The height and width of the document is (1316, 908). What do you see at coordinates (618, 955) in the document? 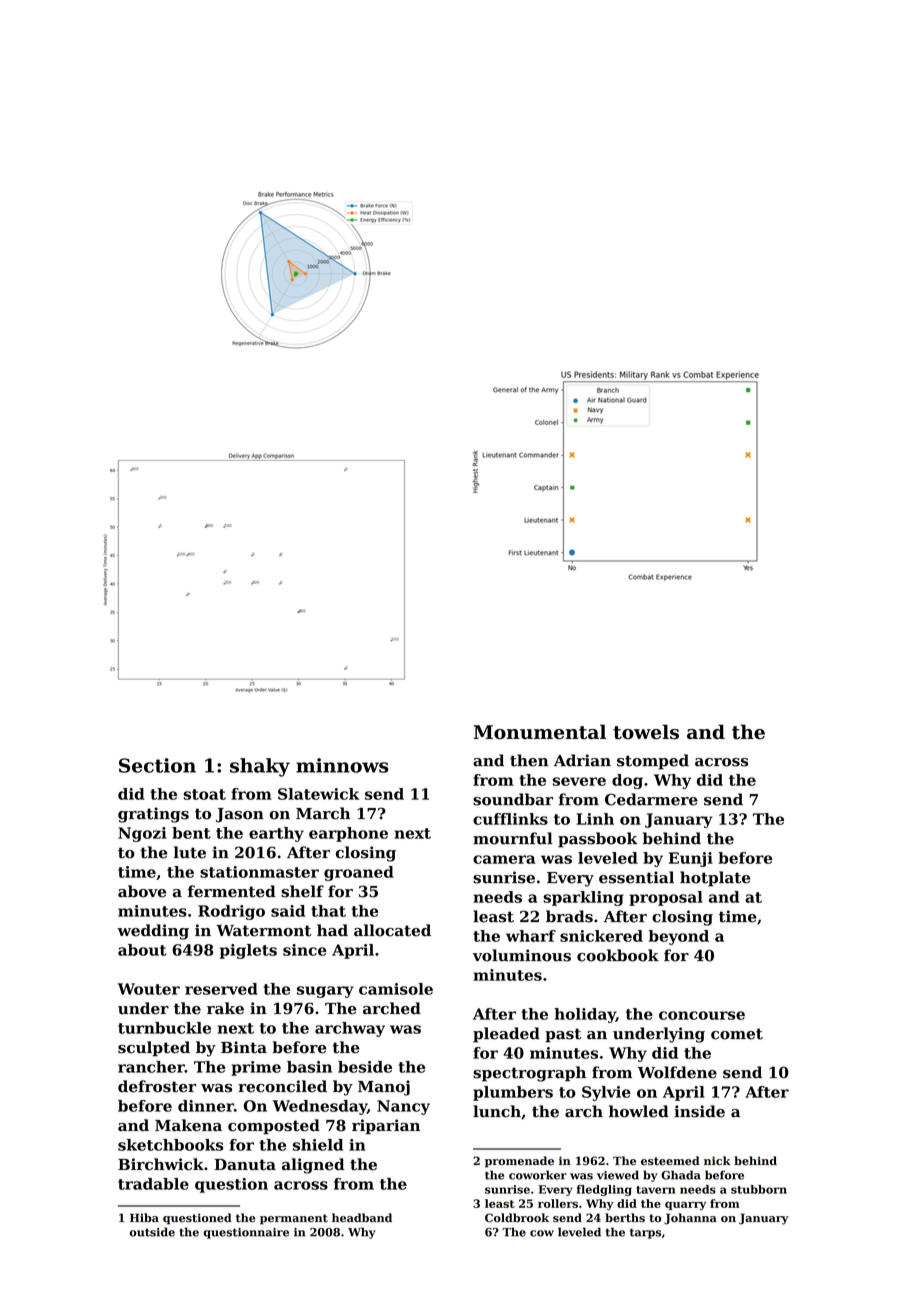
I see `cookbook` at bounding box center [618, 955].
